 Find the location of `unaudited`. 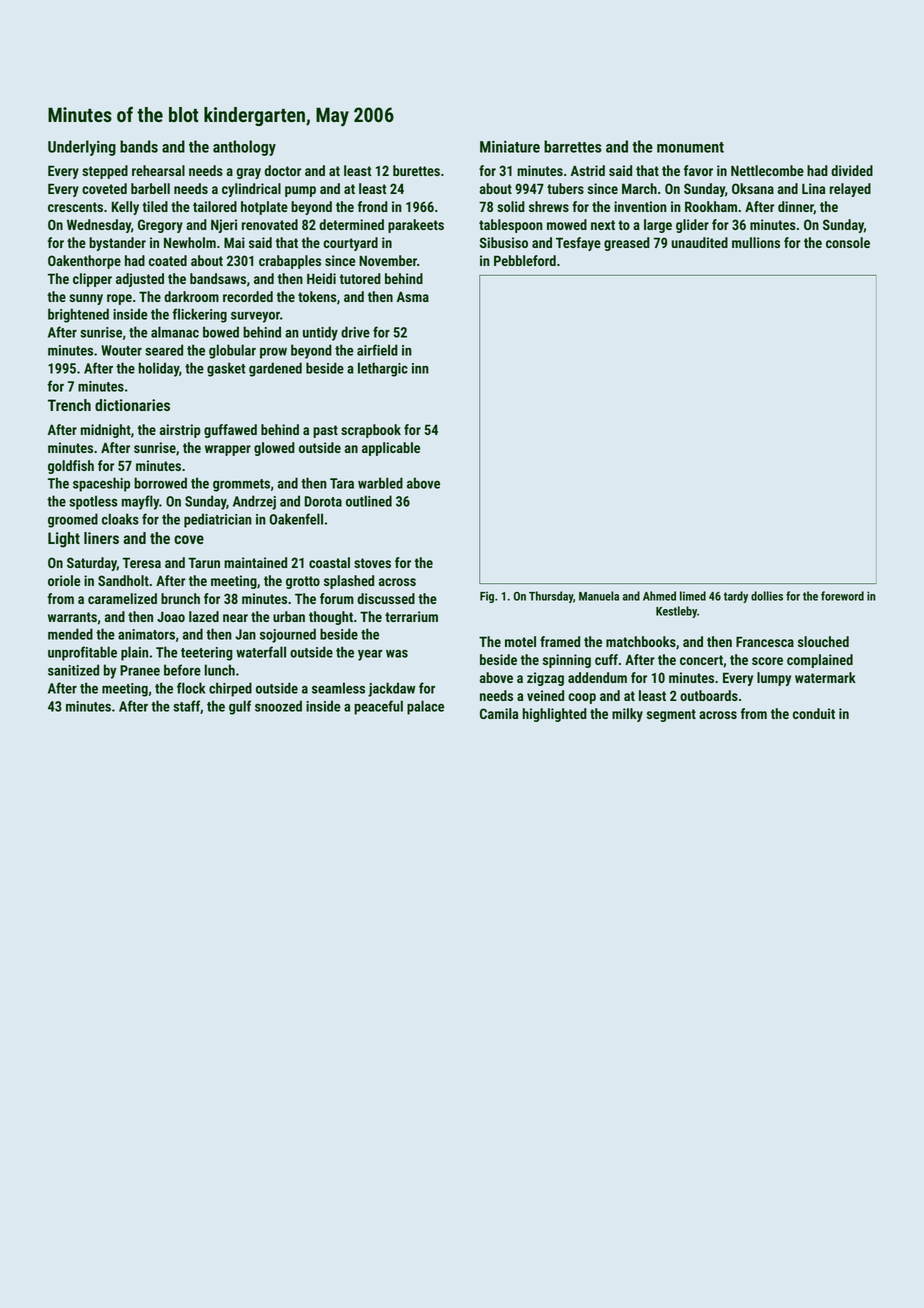

unaudited is located at coordinates (700, 242).
